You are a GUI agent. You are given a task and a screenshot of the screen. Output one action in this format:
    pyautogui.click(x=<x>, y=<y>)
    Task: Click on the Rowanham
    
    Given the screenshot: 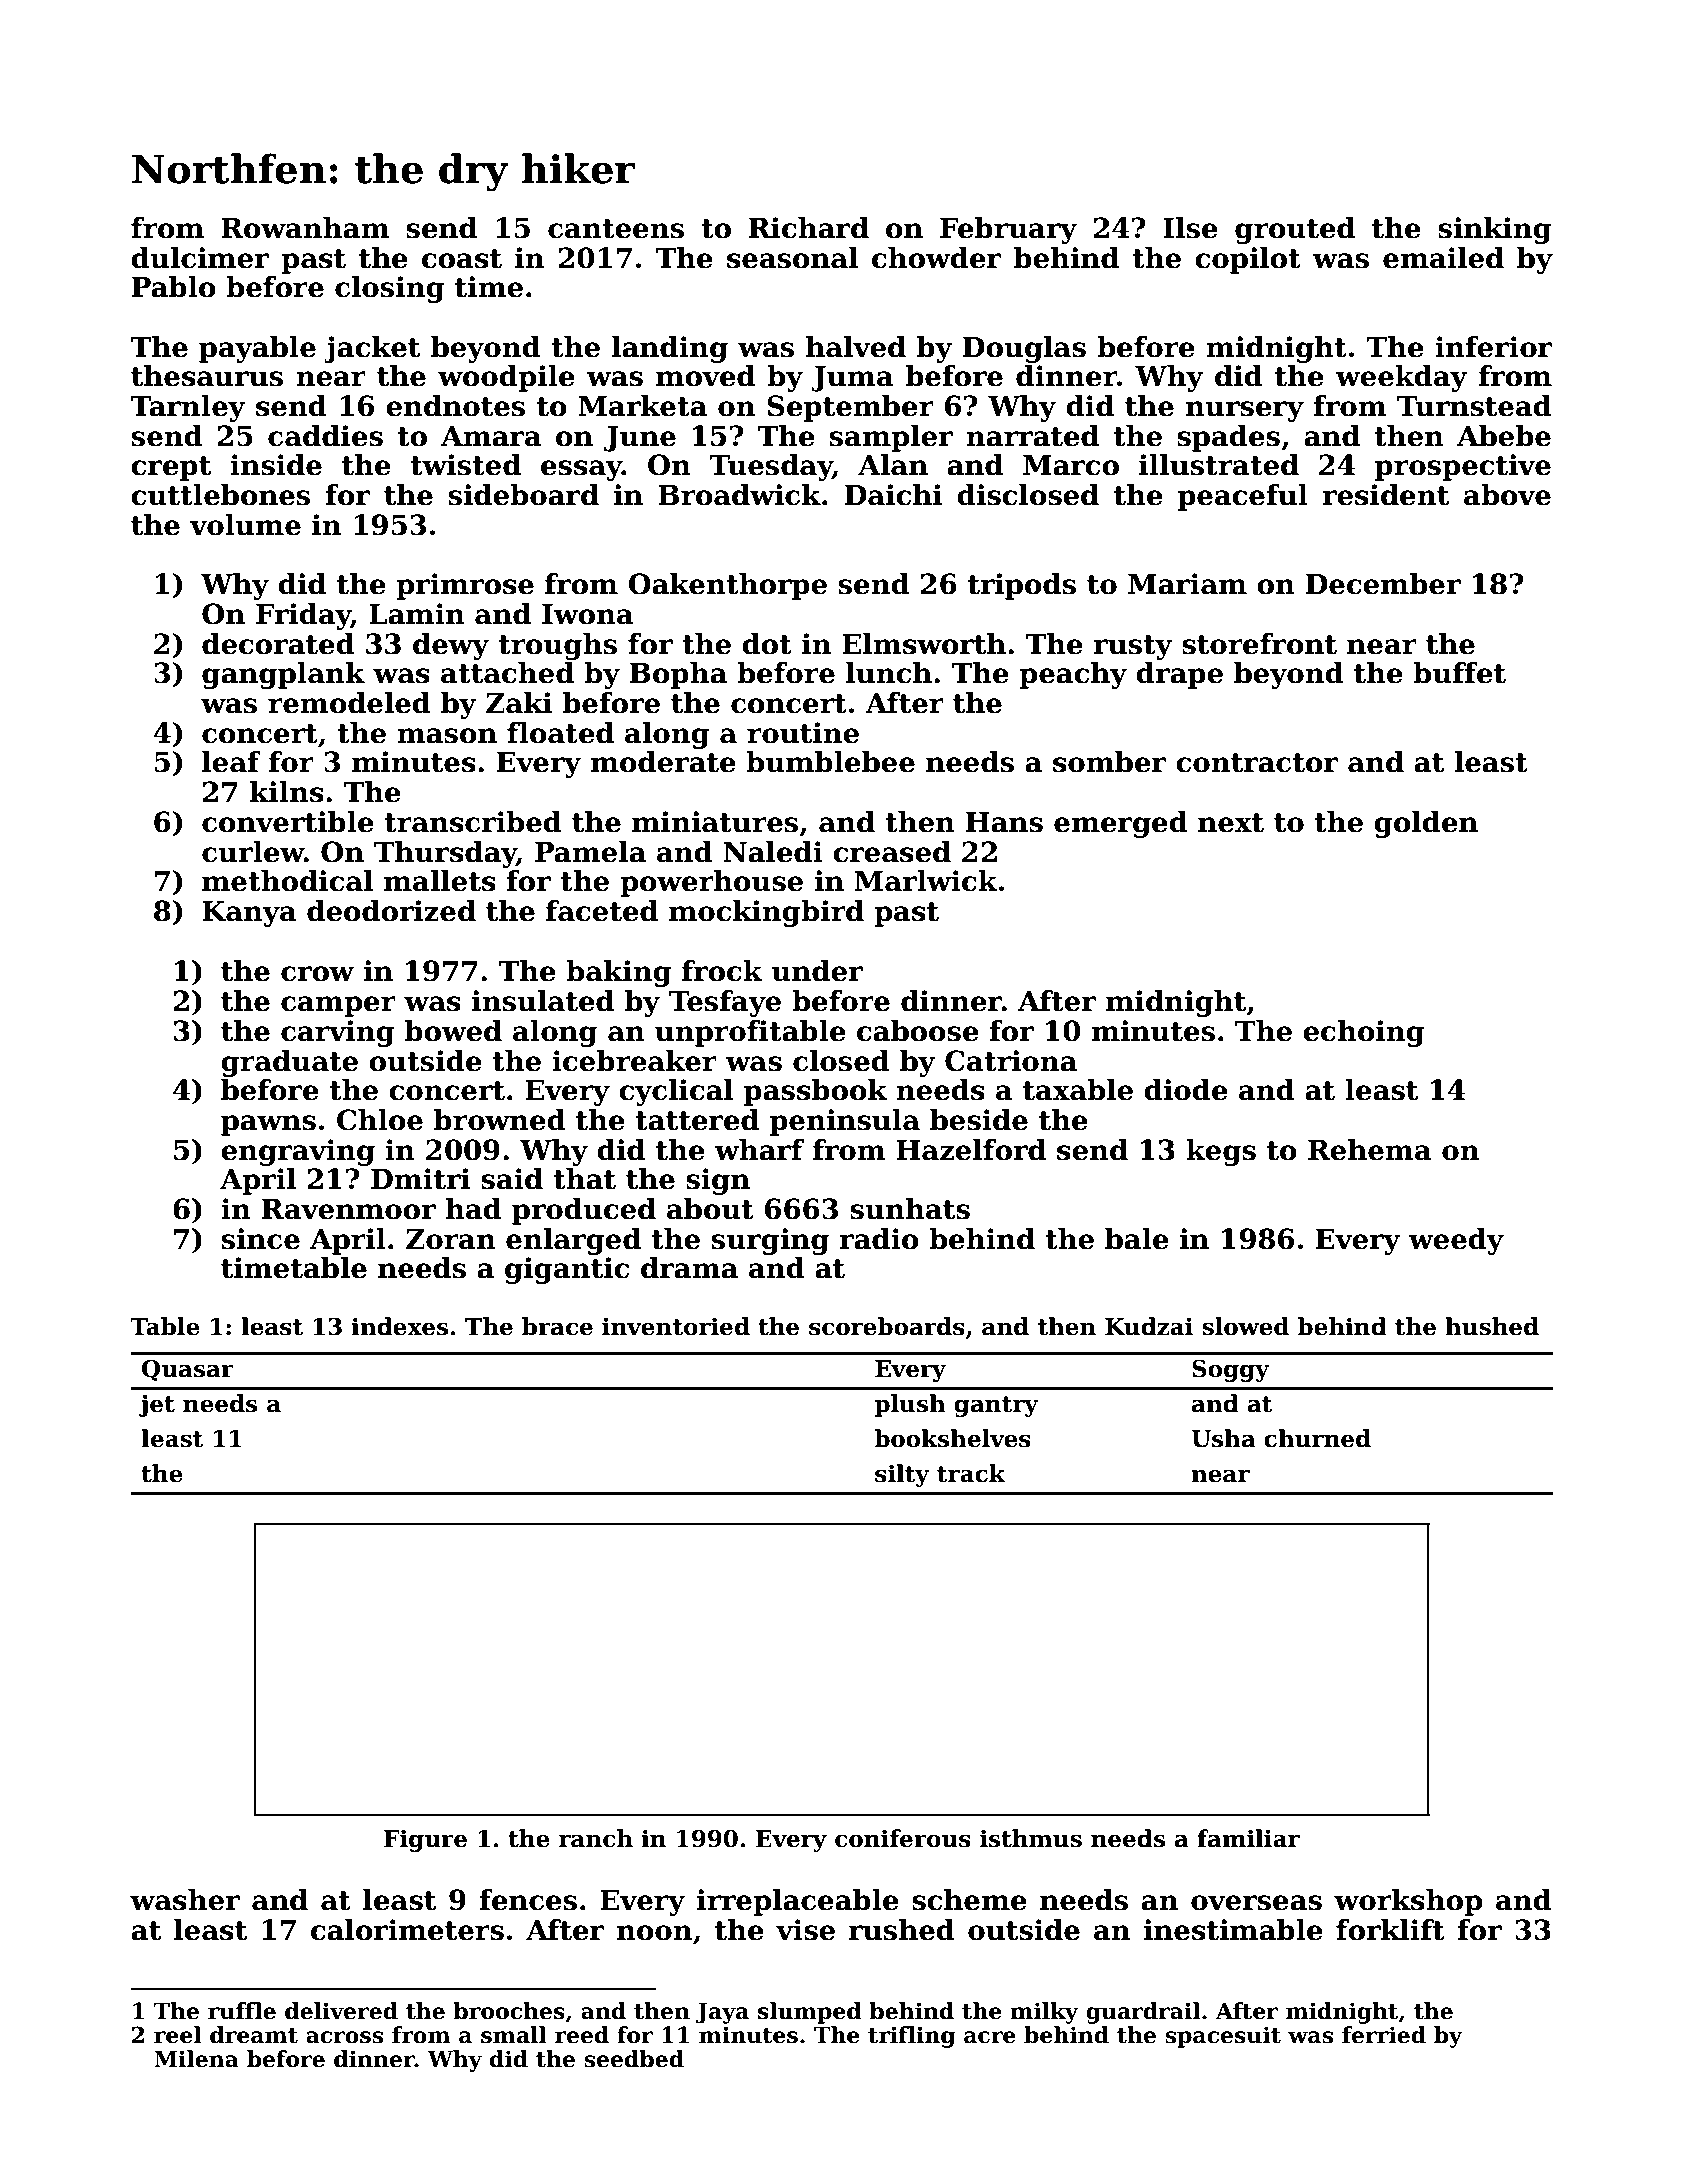 What is the action you would take?
    pyautogui.click(x=305, y=228)
